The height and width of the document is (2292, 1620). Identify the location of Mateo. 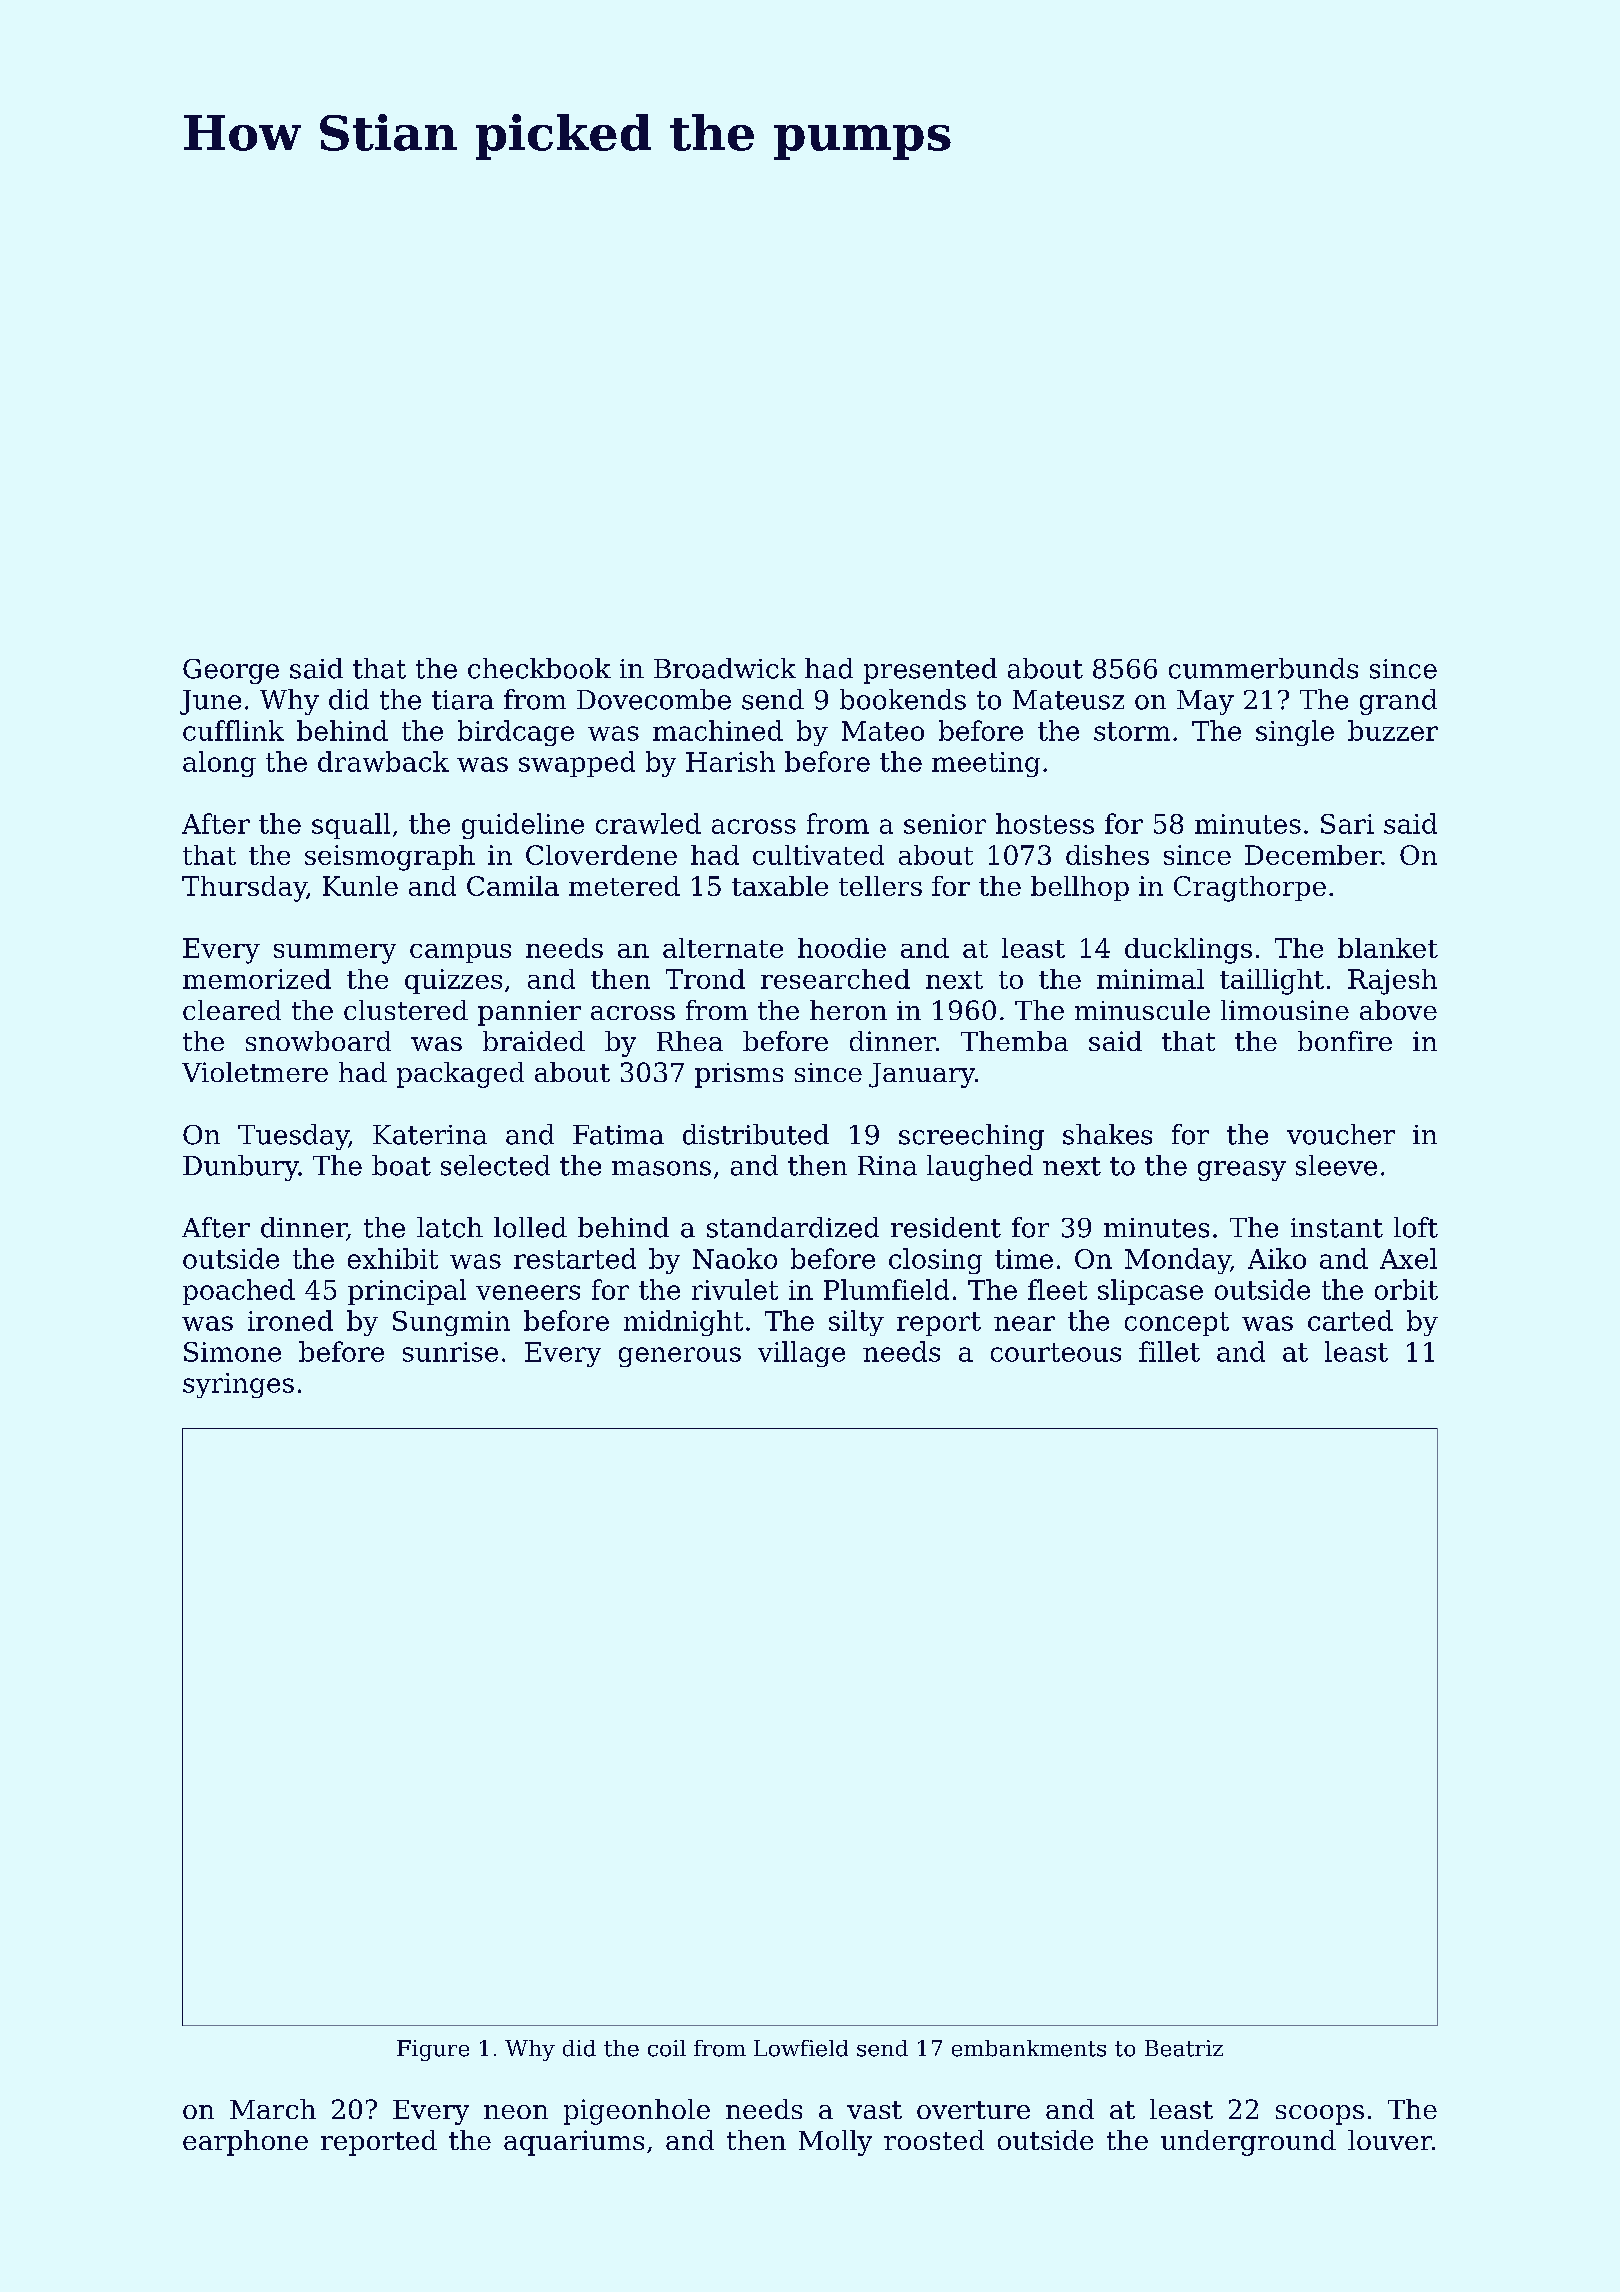
(883, 731).
